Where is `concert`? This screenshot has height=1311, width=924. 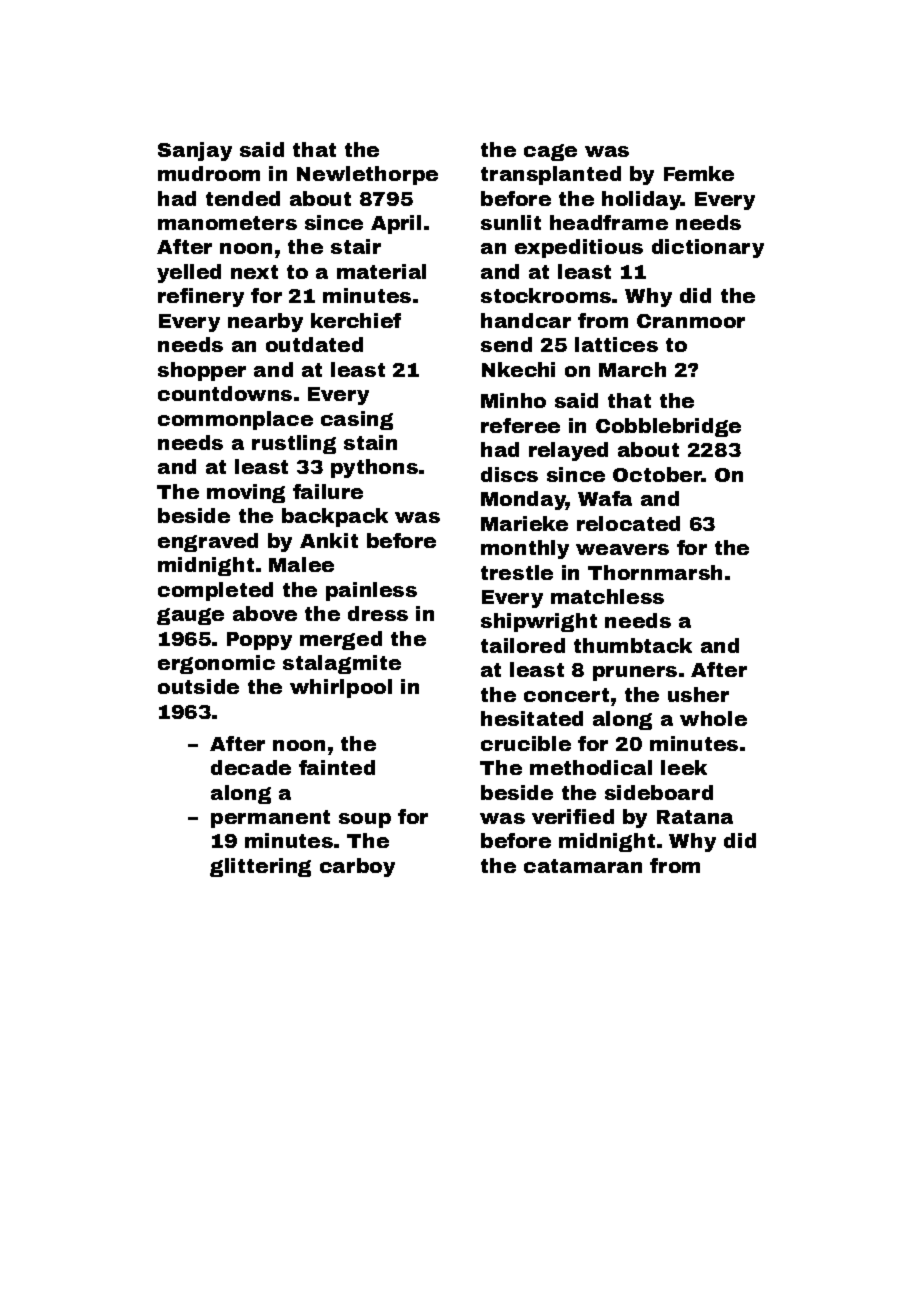 concert is located at coordinates (566, 695).
